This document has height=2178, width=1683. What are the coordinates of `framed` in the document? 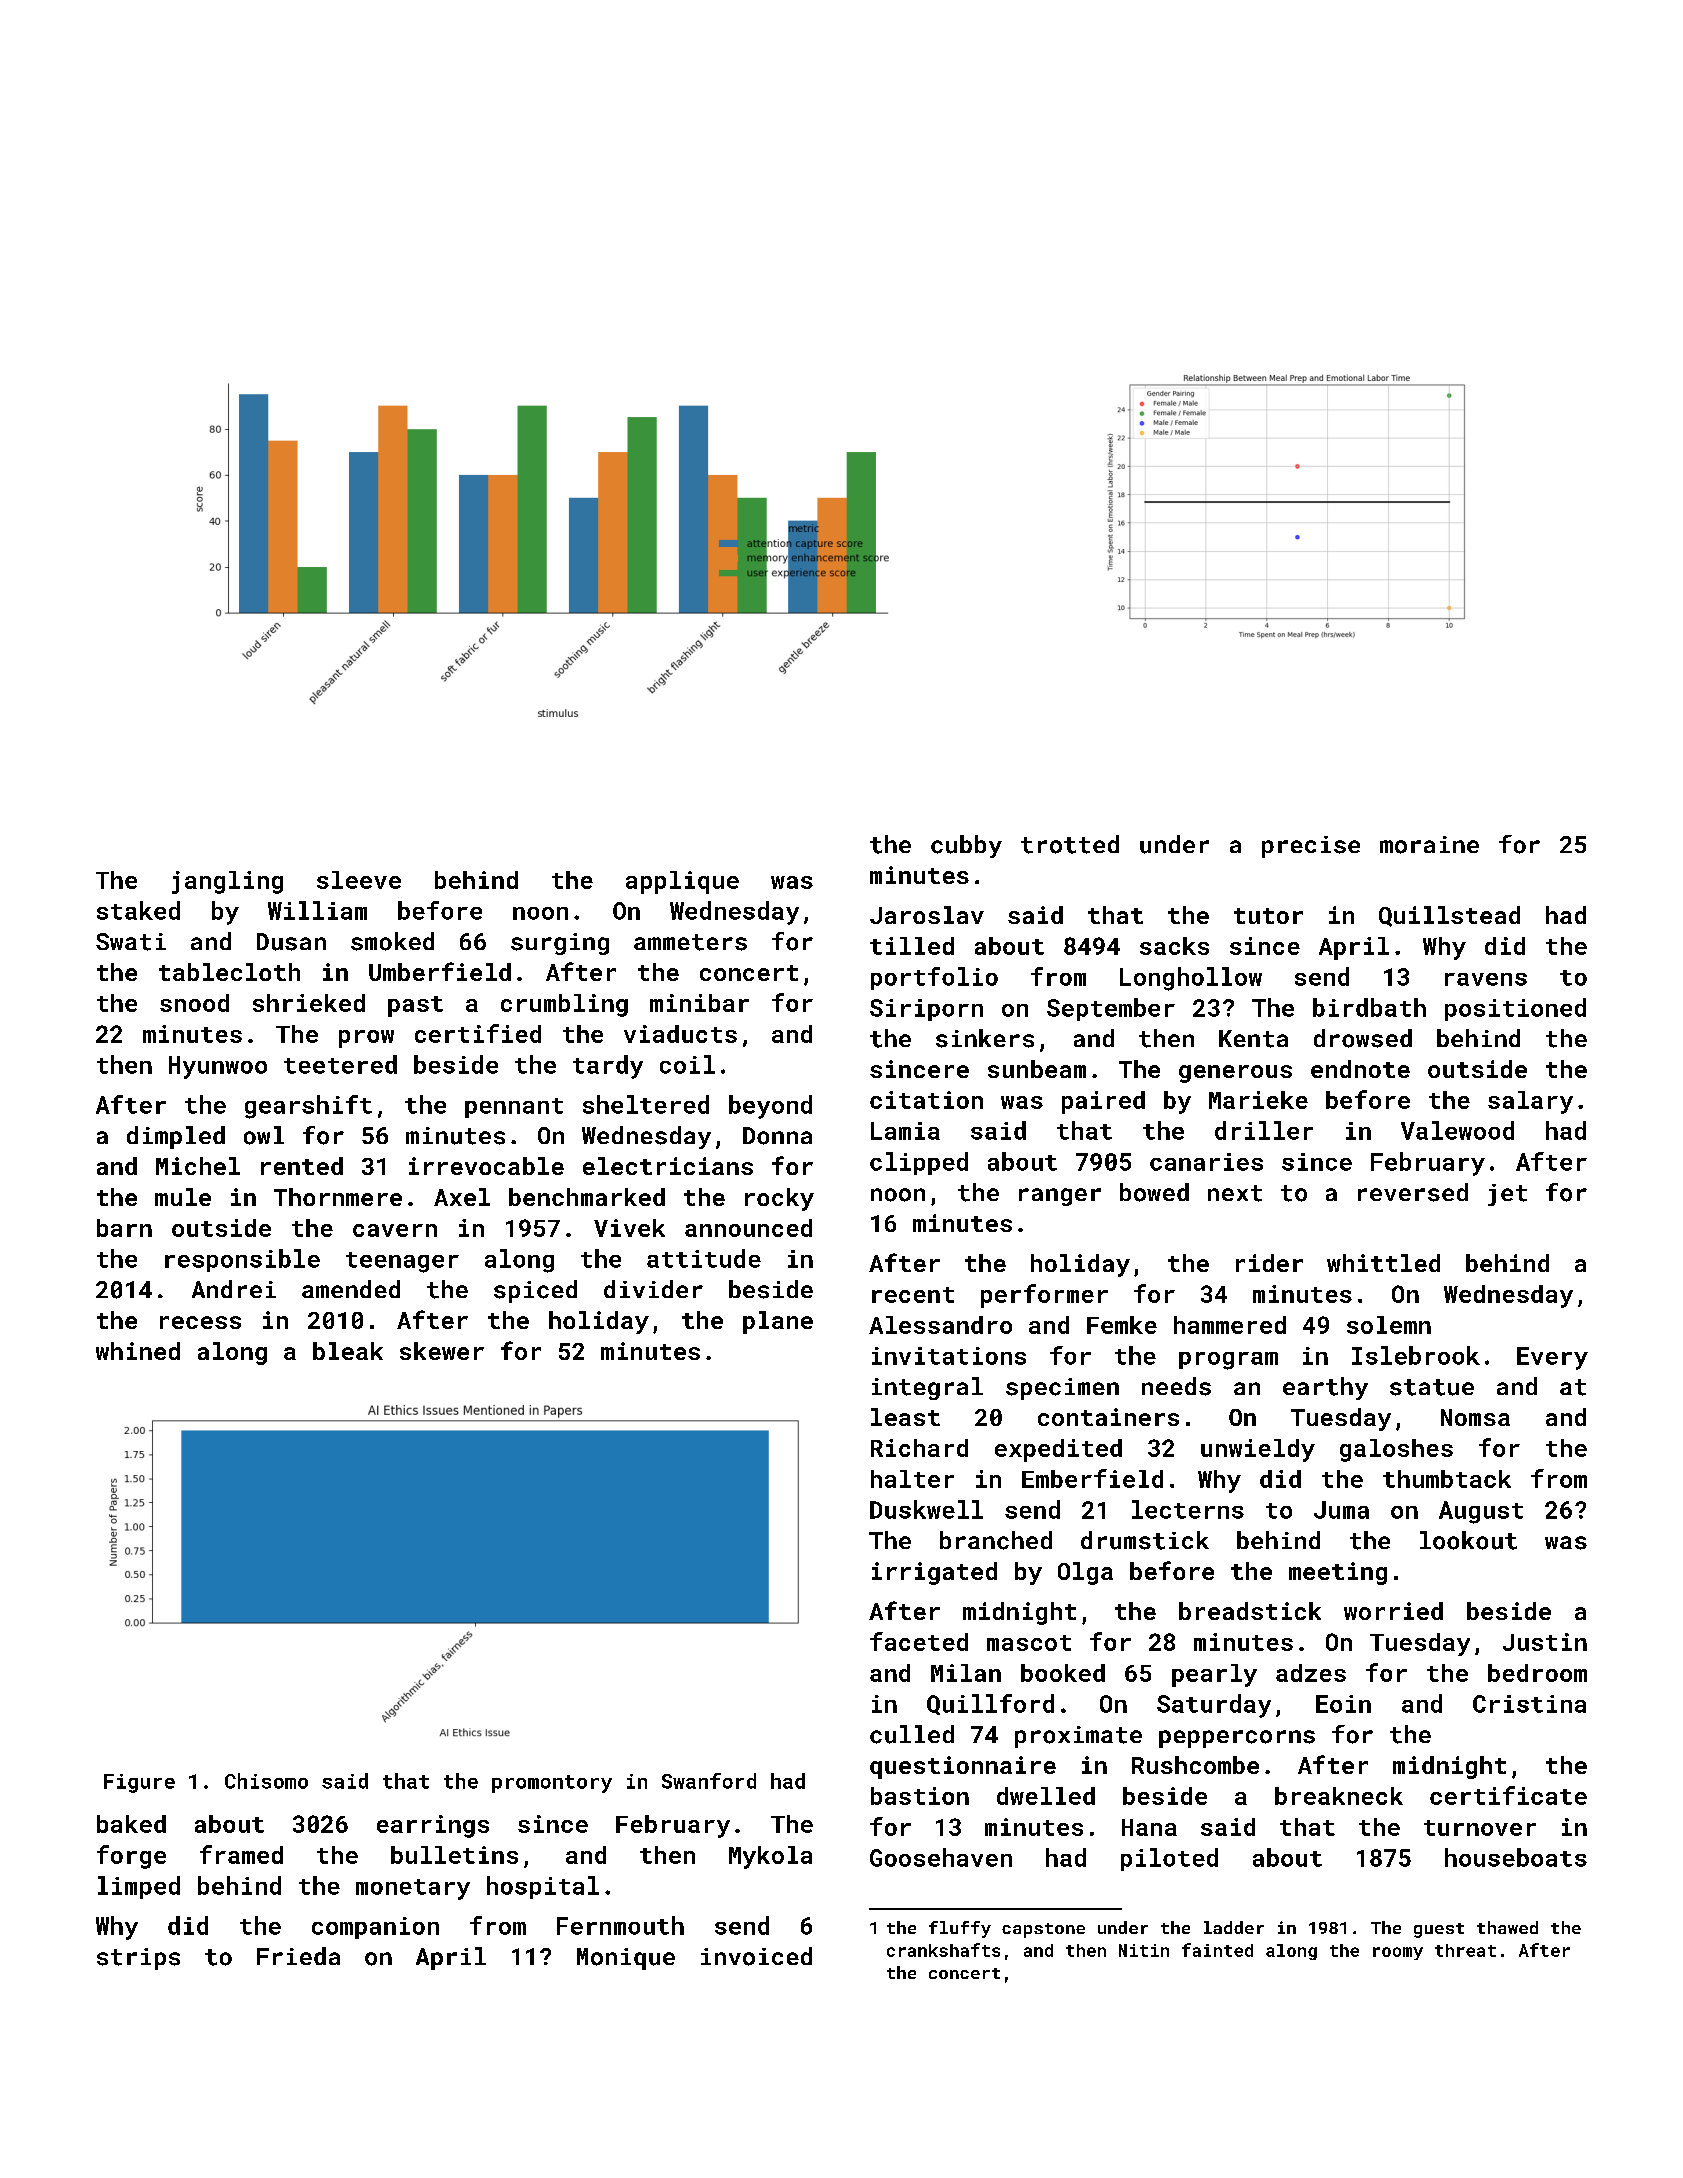 It's located at (241, 1854).
